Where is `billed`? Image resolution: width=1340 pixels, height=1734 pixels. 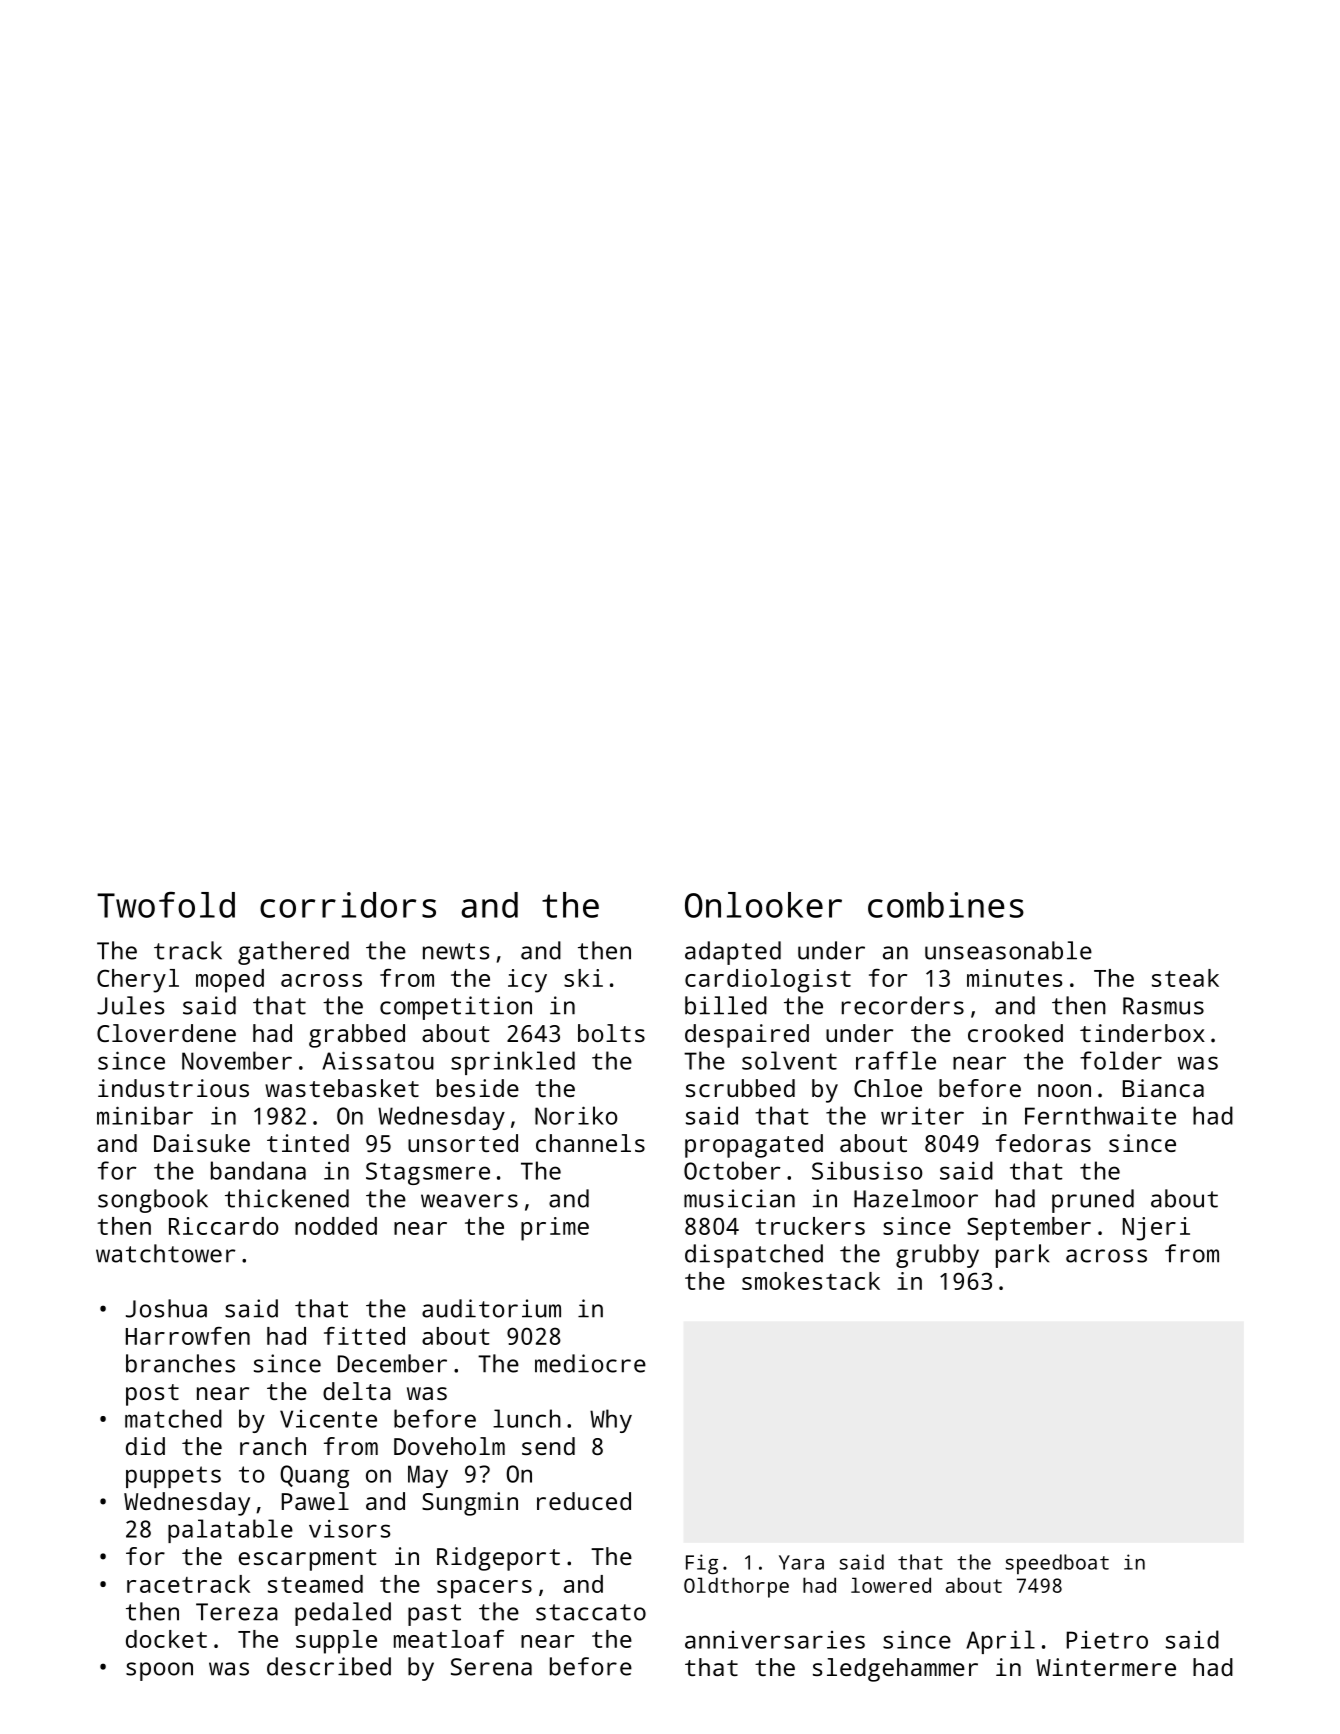 billed is located at coordinates (726, 1005).
